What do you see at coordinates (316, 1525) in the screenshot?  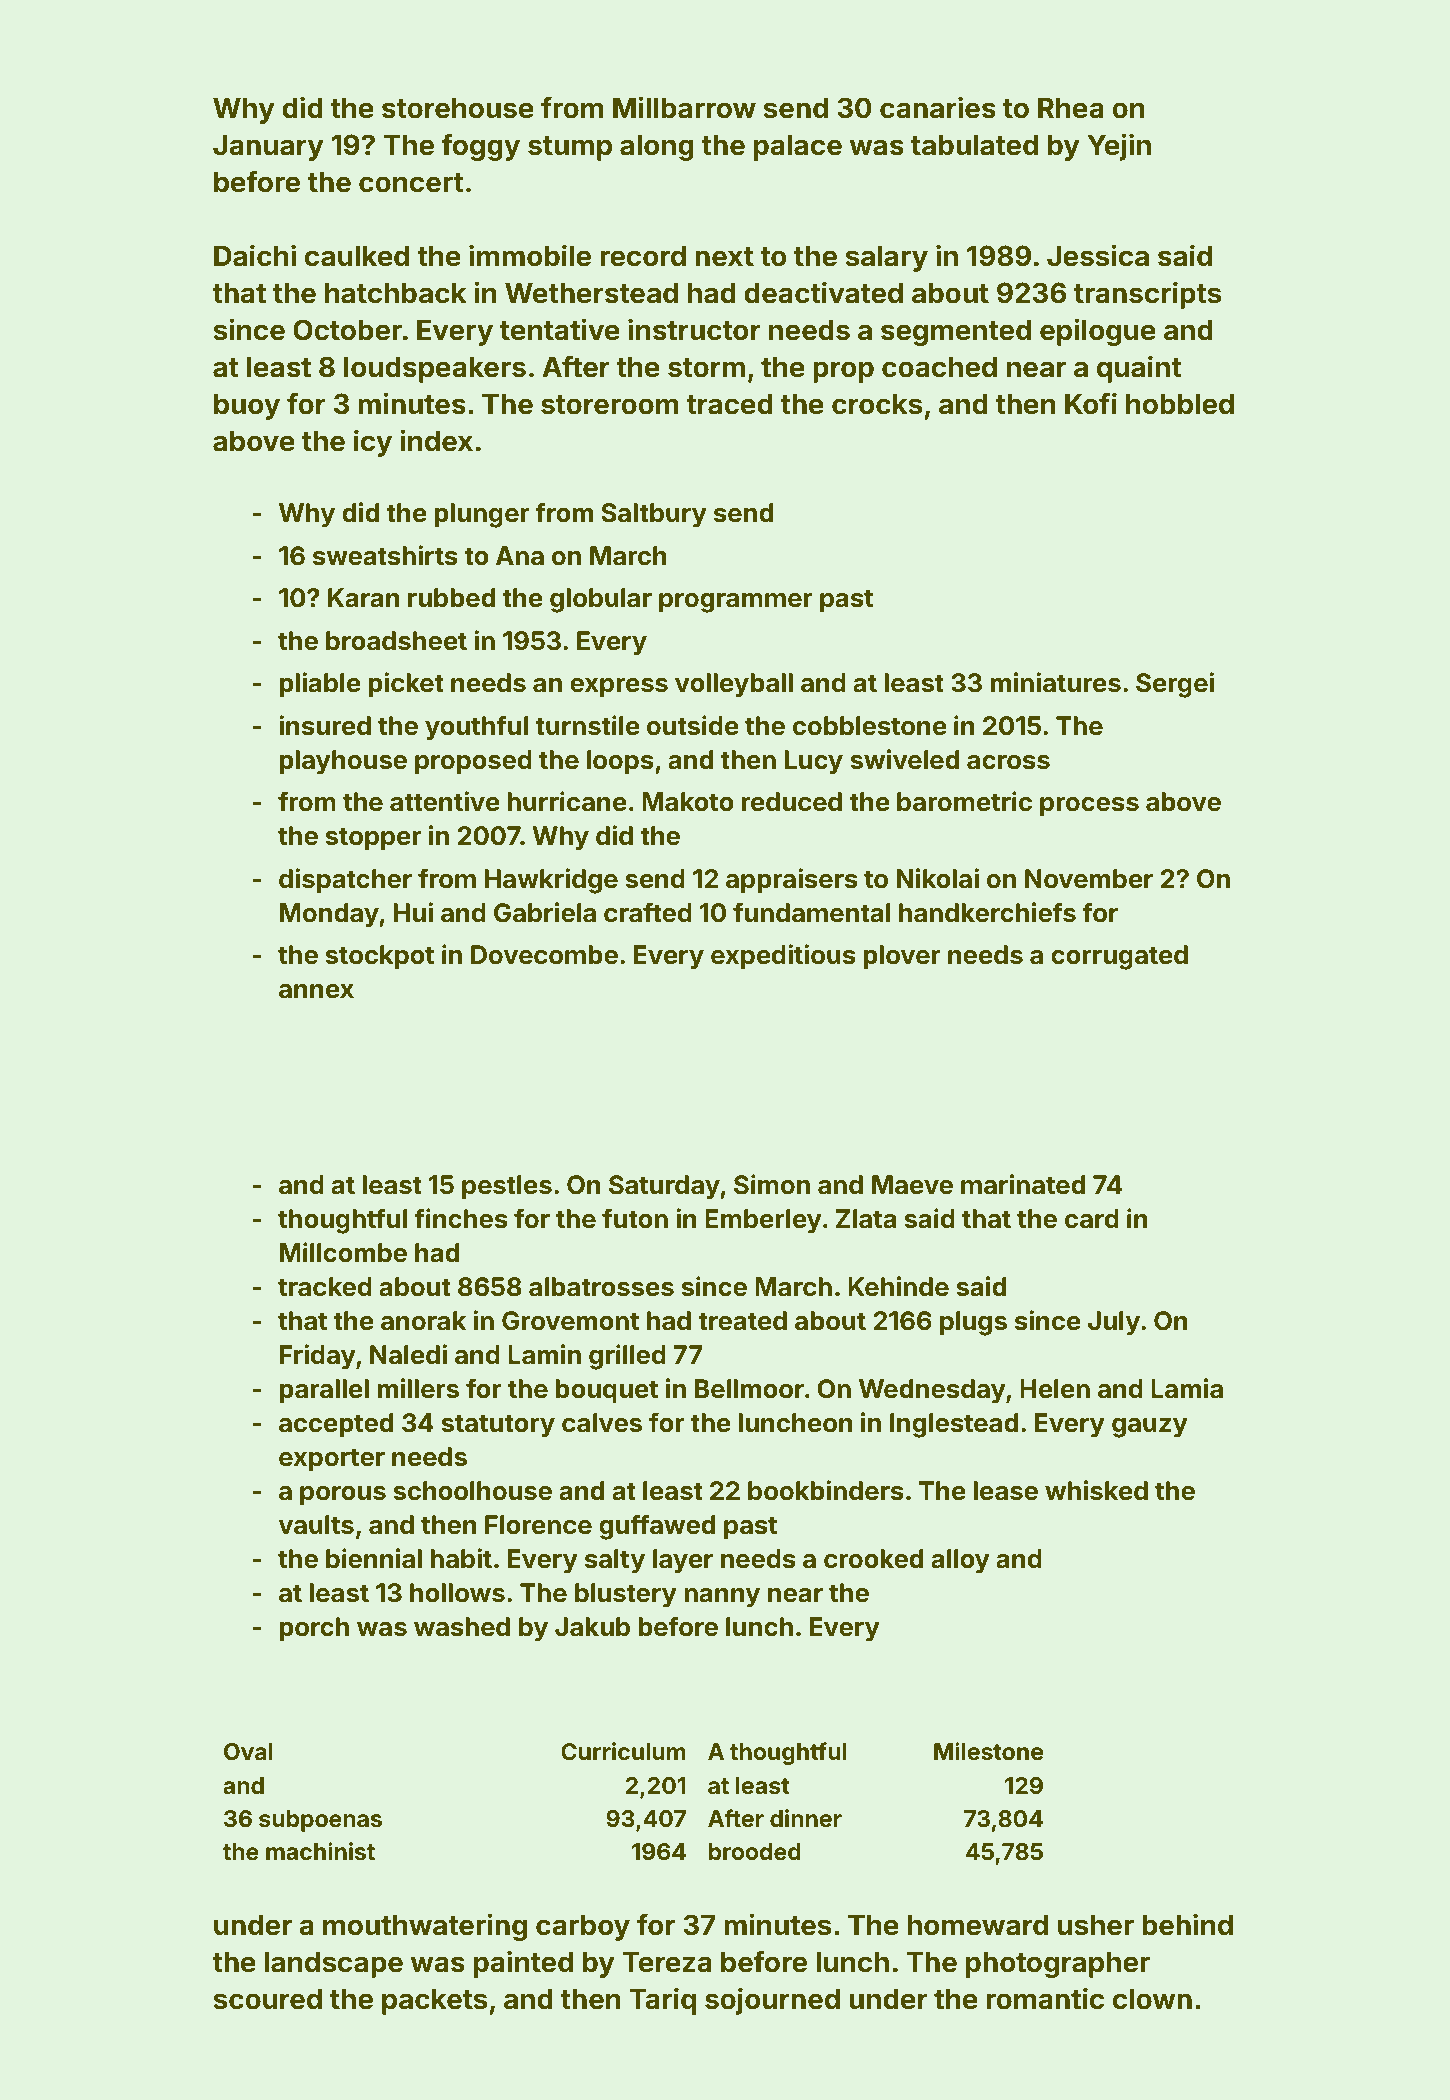 I see `vaults` at bounding box center [316, 1525].
